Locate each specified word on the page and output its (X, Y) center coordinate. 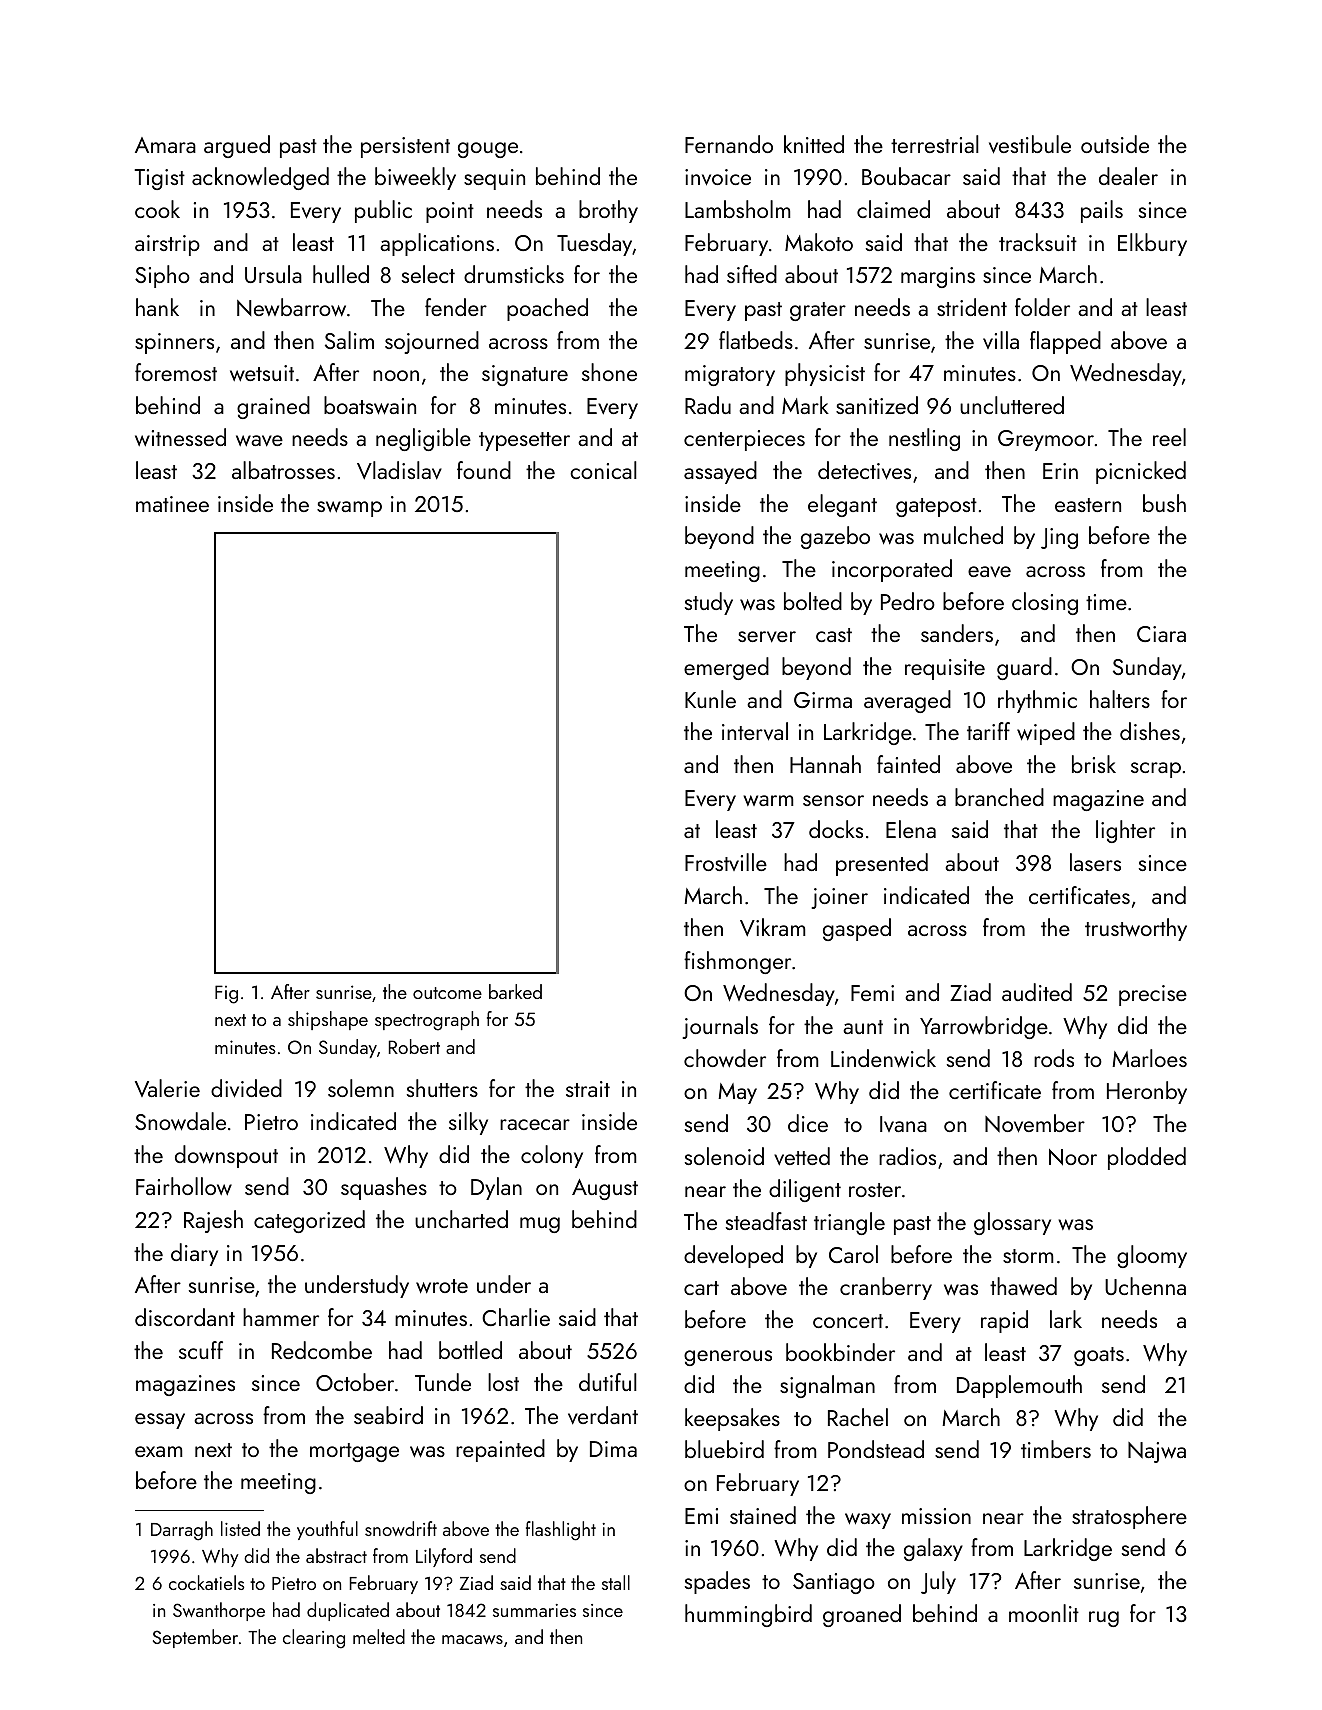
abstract (336, 1555)
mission (936, 1516)
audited (1037, 992)
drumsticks (514, 274)
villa (1001, 340)
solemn (361, 1088)
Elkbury (1152, 244)
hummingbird (748, 1615)
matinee (172, 504)
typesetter (524, 441)
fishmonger (737, 962)
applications (437, 244)
